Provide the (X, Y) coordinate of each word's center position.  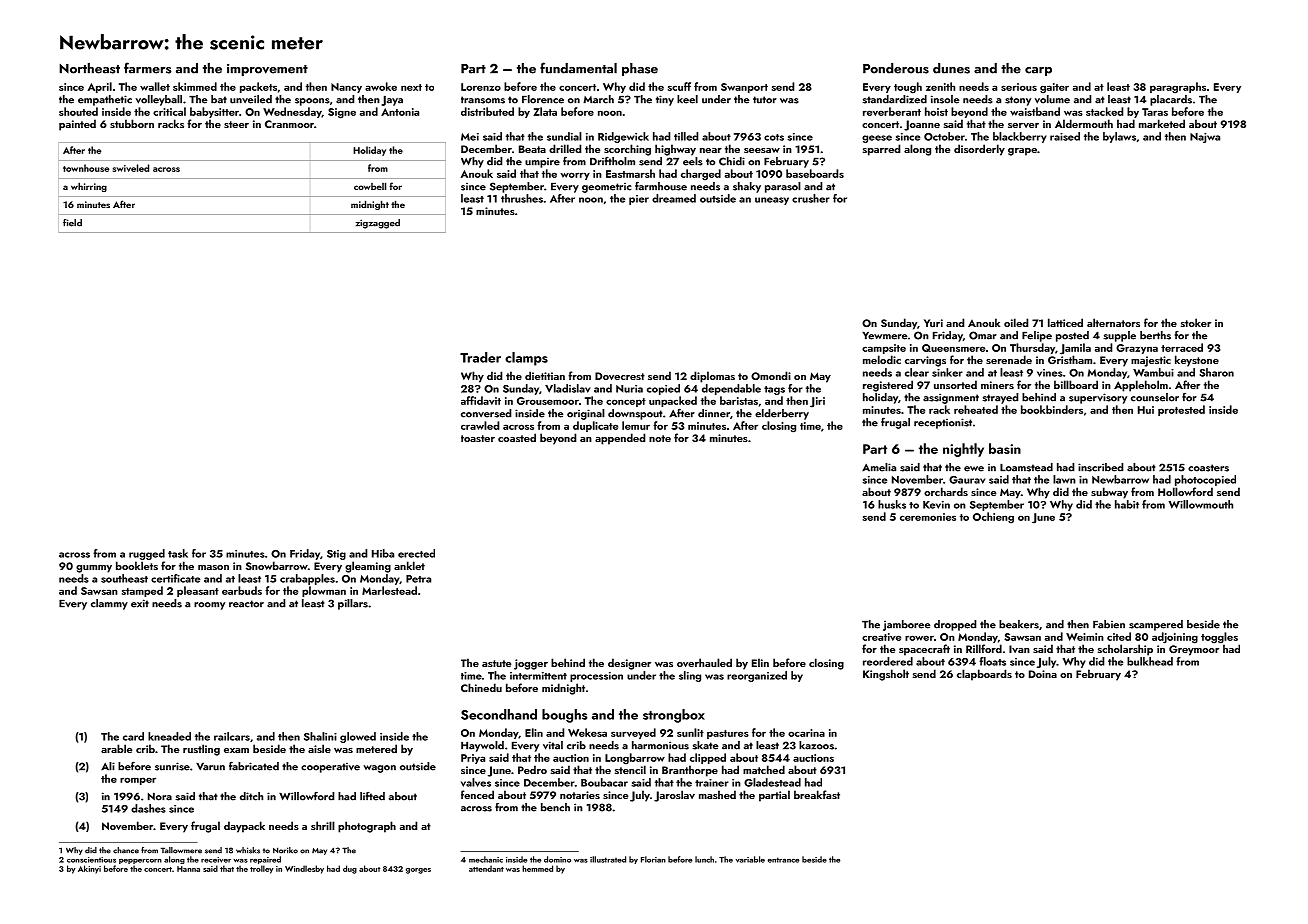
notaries (580, 795)
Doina (1043, 674)
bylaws (1119, 137)
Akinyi (89, 869)
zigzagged (378, 224)
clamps (526, 359)
